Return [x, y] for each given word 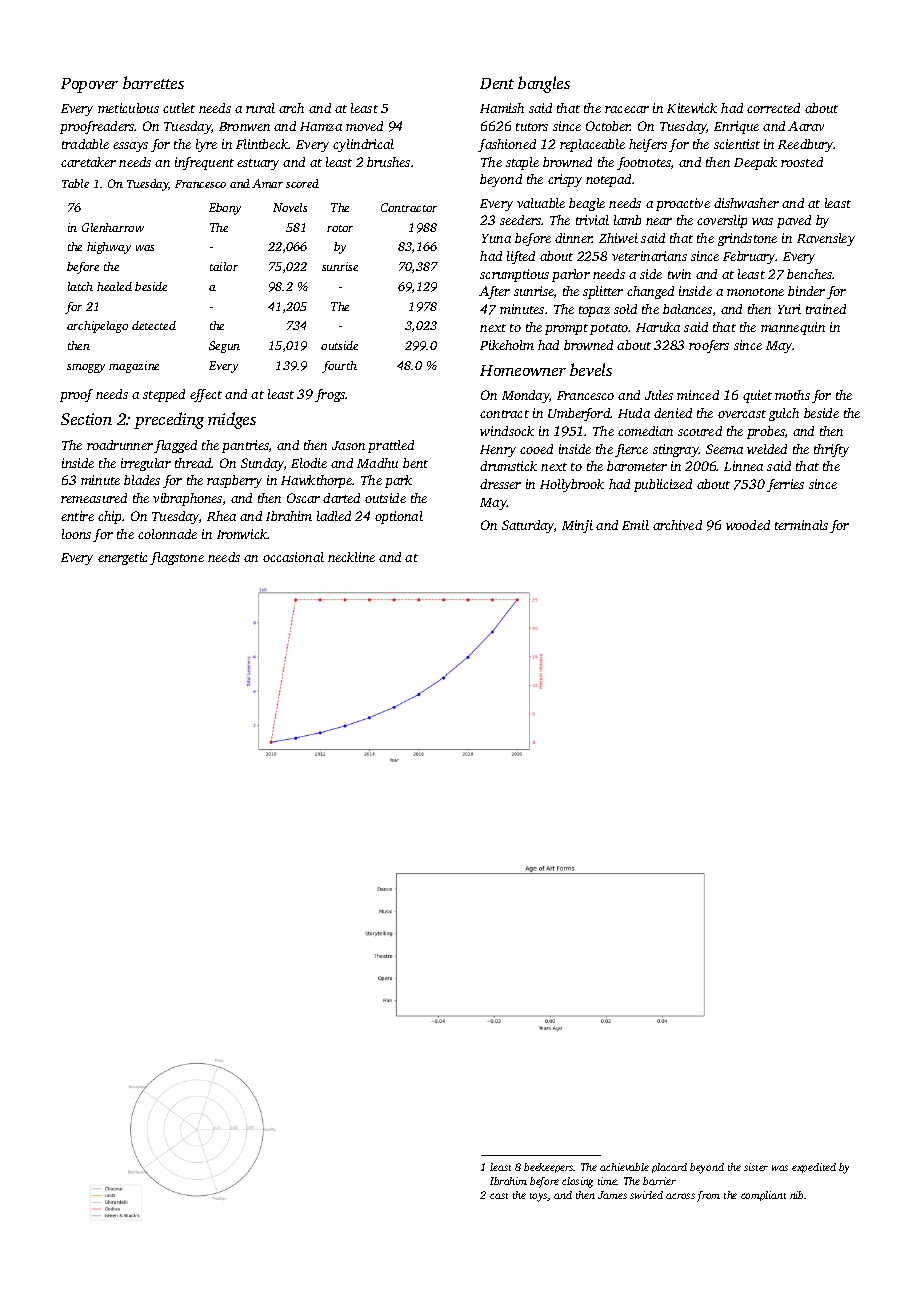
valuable [541, 203]
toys [539, 1197]
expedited [814, 1168]
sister [756, 1167]
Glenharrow [113, 227]
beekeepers [549, 1168]
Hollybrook [572, 485]
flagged [175, 446]
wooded [748, 525]
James [612, 1195]
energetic [122, 558]
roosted [802, 162]
